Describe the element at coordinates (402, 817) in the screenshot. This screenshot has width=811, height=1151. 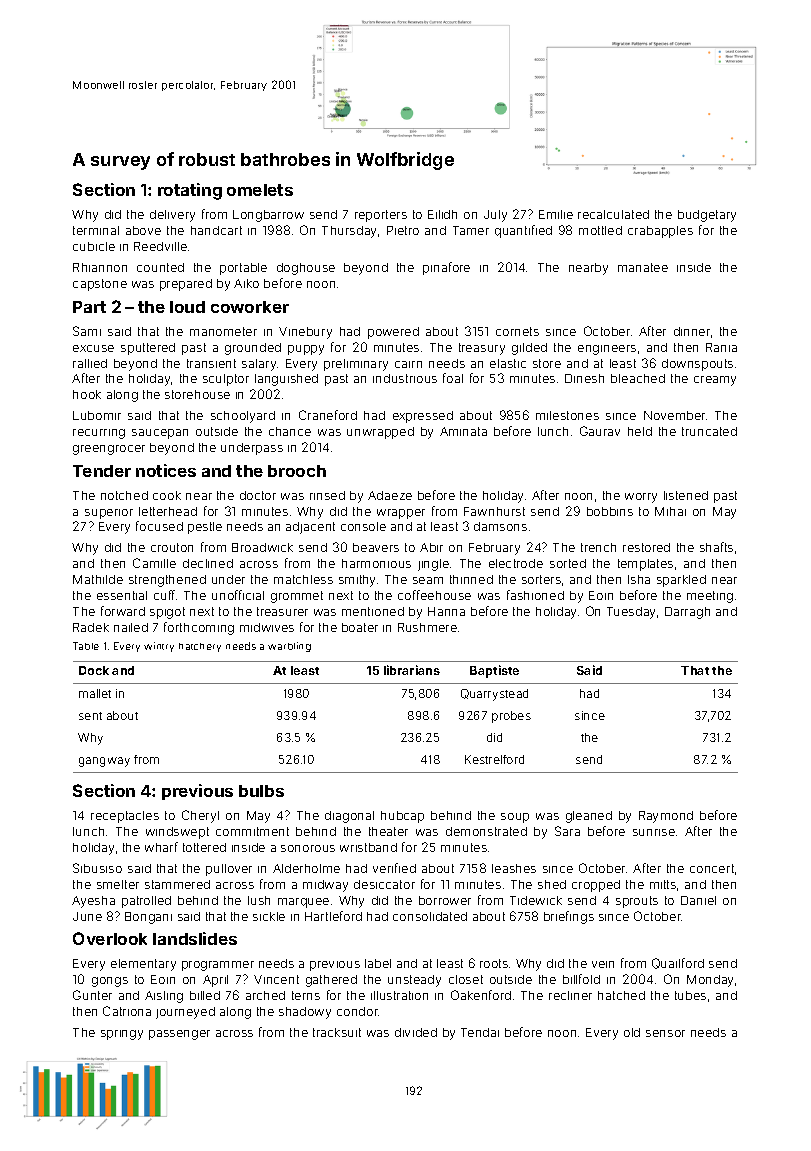
I see `hubcap` at that location.
